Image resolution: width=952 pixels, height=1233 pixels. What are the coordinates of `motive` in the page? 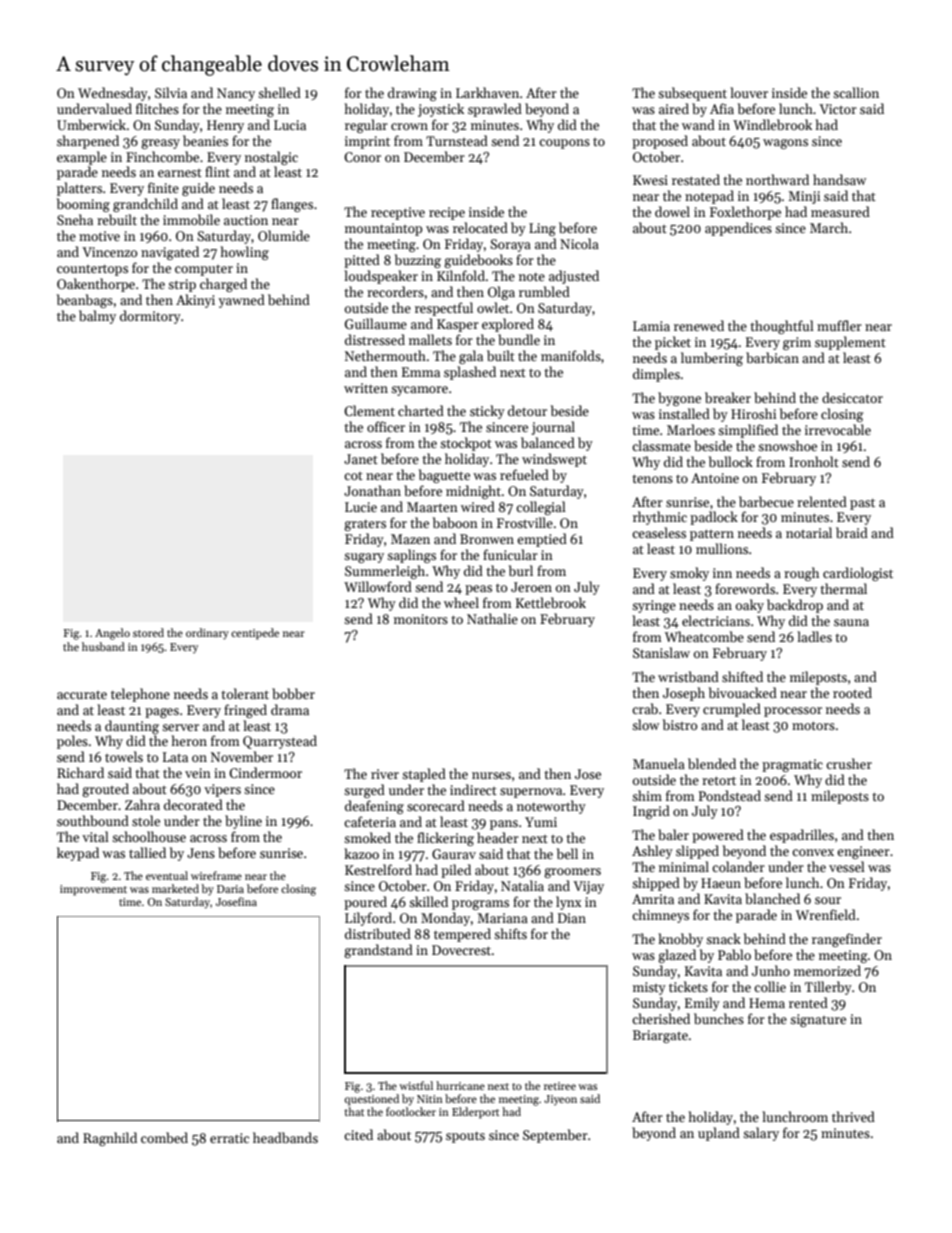 It's located at (99, 236).
